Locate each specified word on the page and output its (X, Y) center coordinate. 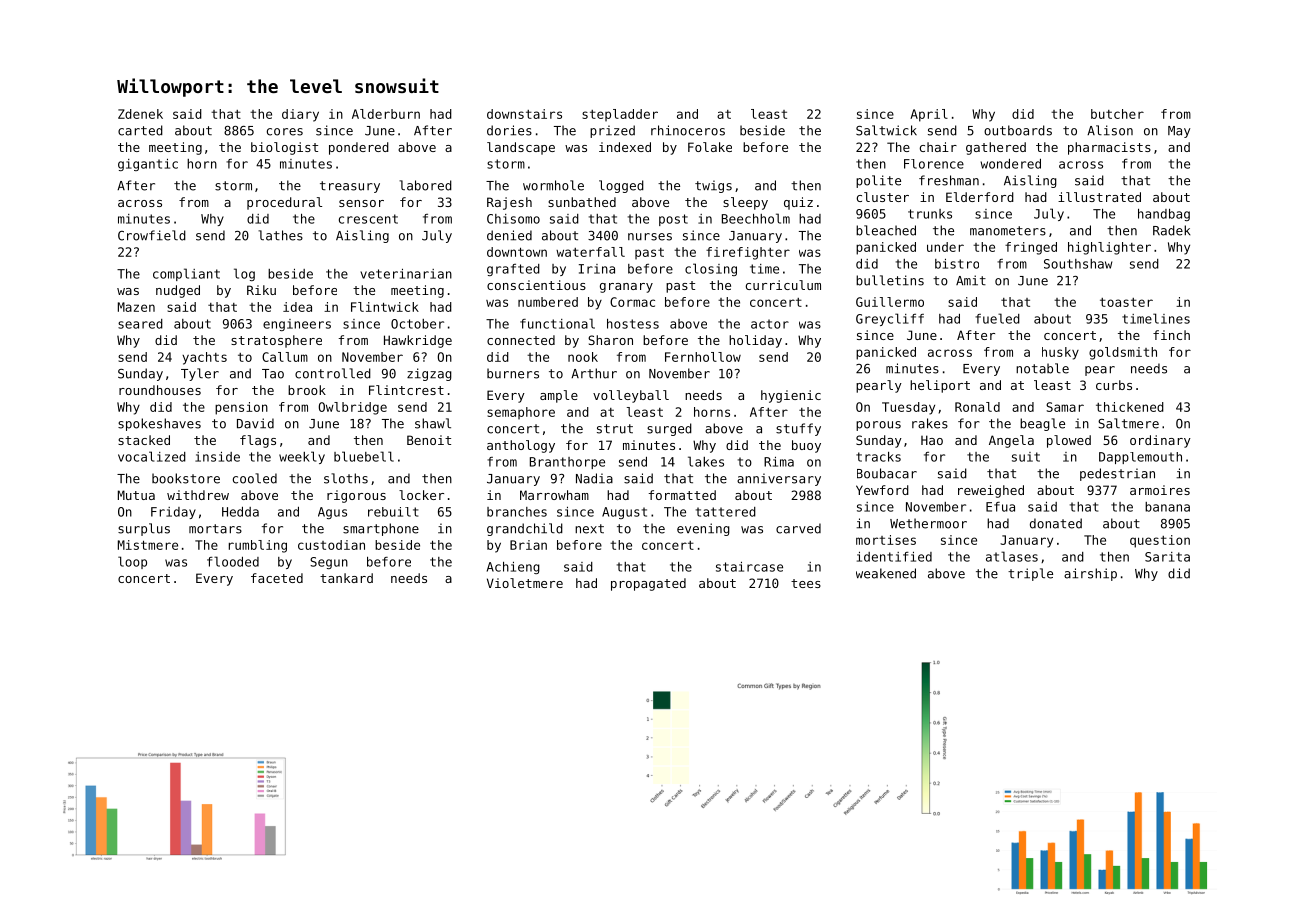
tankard (346, 578)
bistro (957, 264)
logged (621, 186)
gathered (996, 148)
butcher (1117, 114)
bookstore (186, 478)
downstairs (524, 114)
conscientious (536, 285)
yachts (204, 358)
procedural (284, 203)
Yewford (882, 490)
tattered (726, 512)
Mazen (136, 307)
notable (1042, 368)
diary (300, 115)
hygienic (791, 396)
